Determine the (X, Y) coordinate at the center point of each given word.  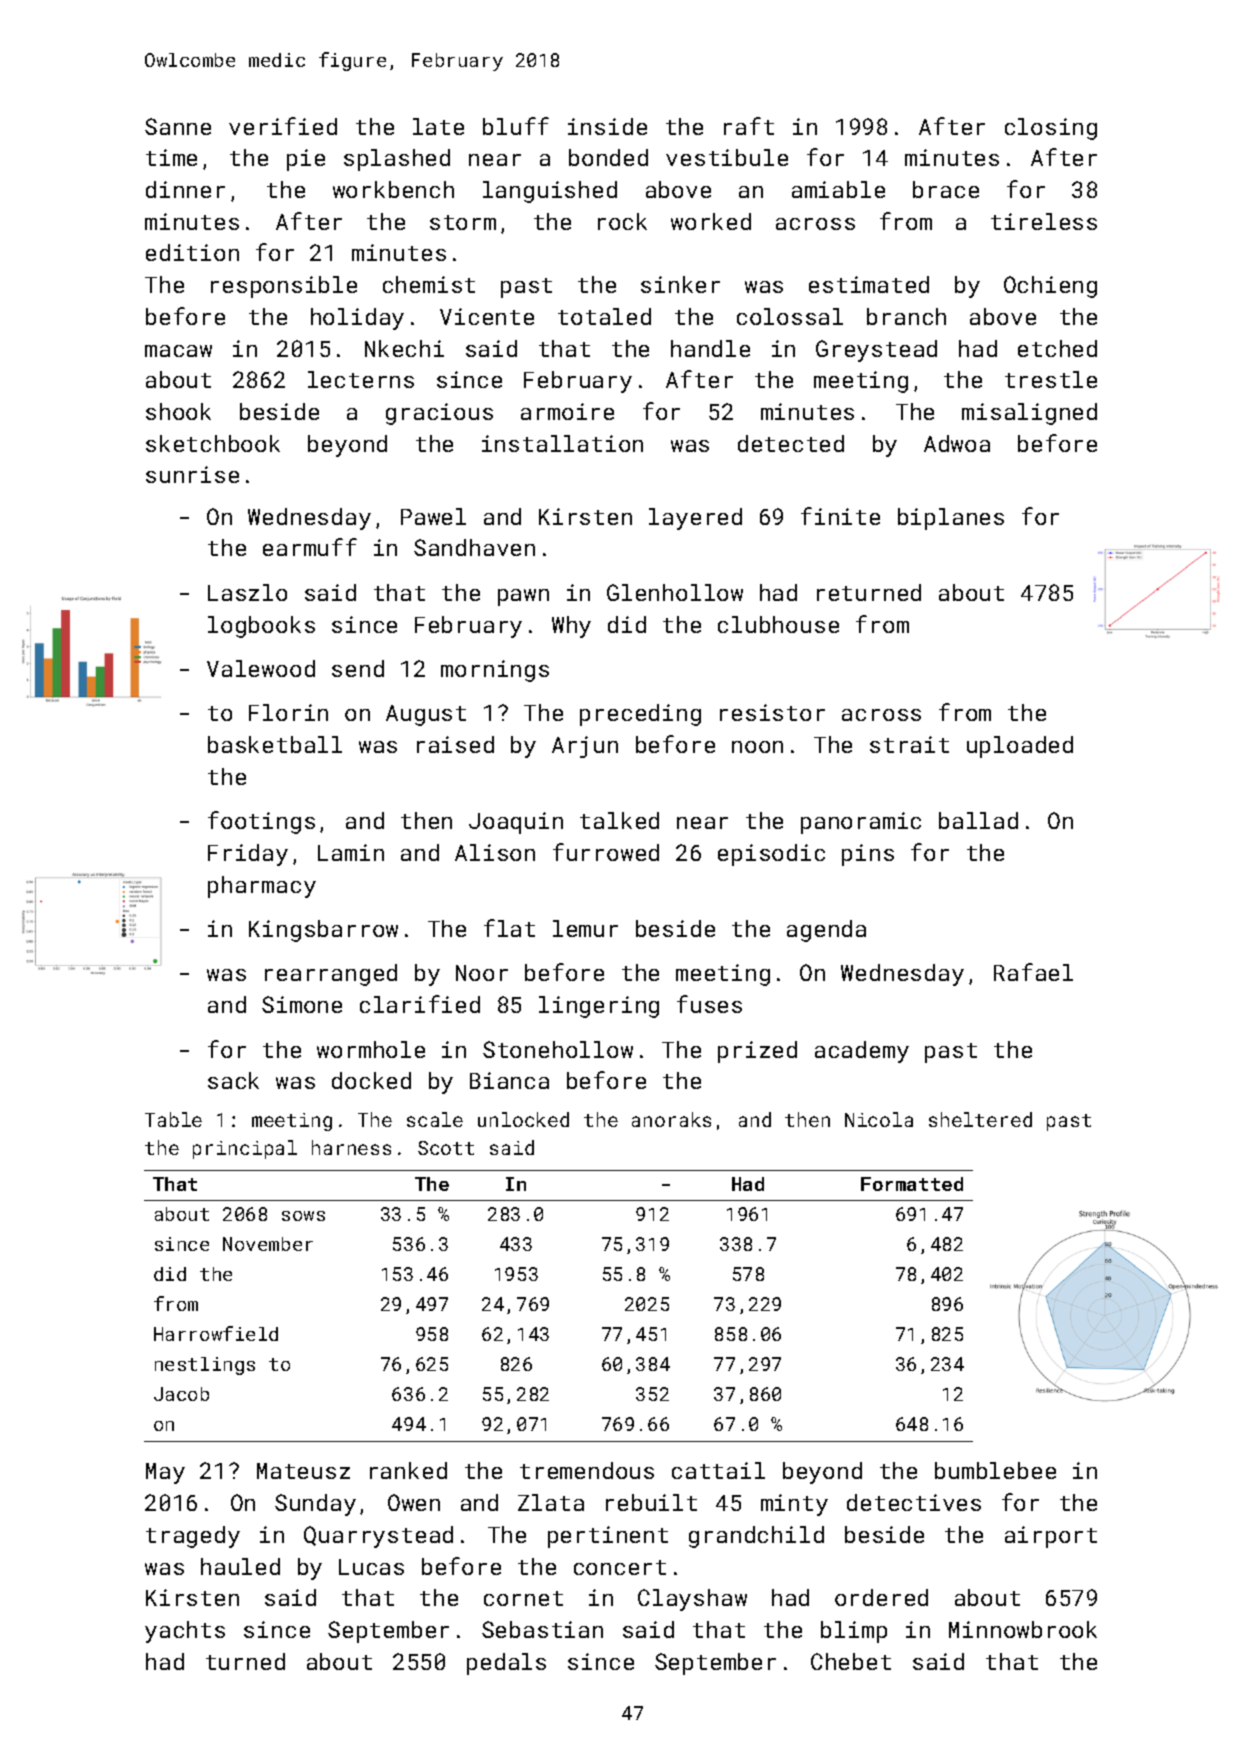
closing (1051, 129)
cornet (523, 1598)
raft (749, 126)
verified (283, 126)
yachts (185, 1632)
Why (571, 627)
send (358, 668)
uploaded (1020, 747)
